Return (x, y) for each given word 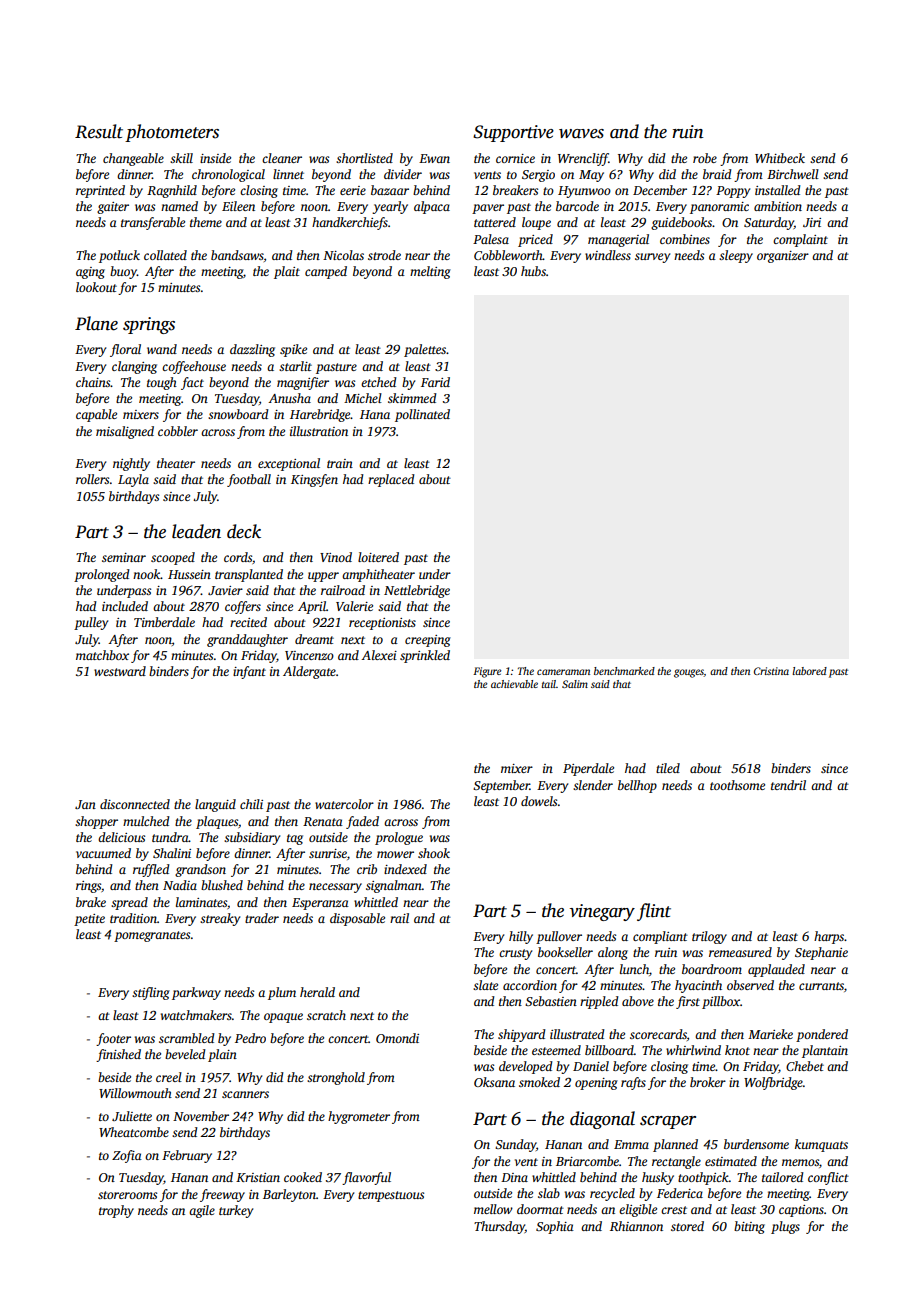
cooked (303, 1177)
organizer (783, 257)
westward (120, 671)
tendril (788, 785)
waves (581, 134)
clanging (134, 367)
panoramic (719, 208)
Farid (435, 382)
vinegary (602, 912)
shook (434, 853)
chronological (228, 175)
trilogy (709, 937)
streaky (220, 919)
